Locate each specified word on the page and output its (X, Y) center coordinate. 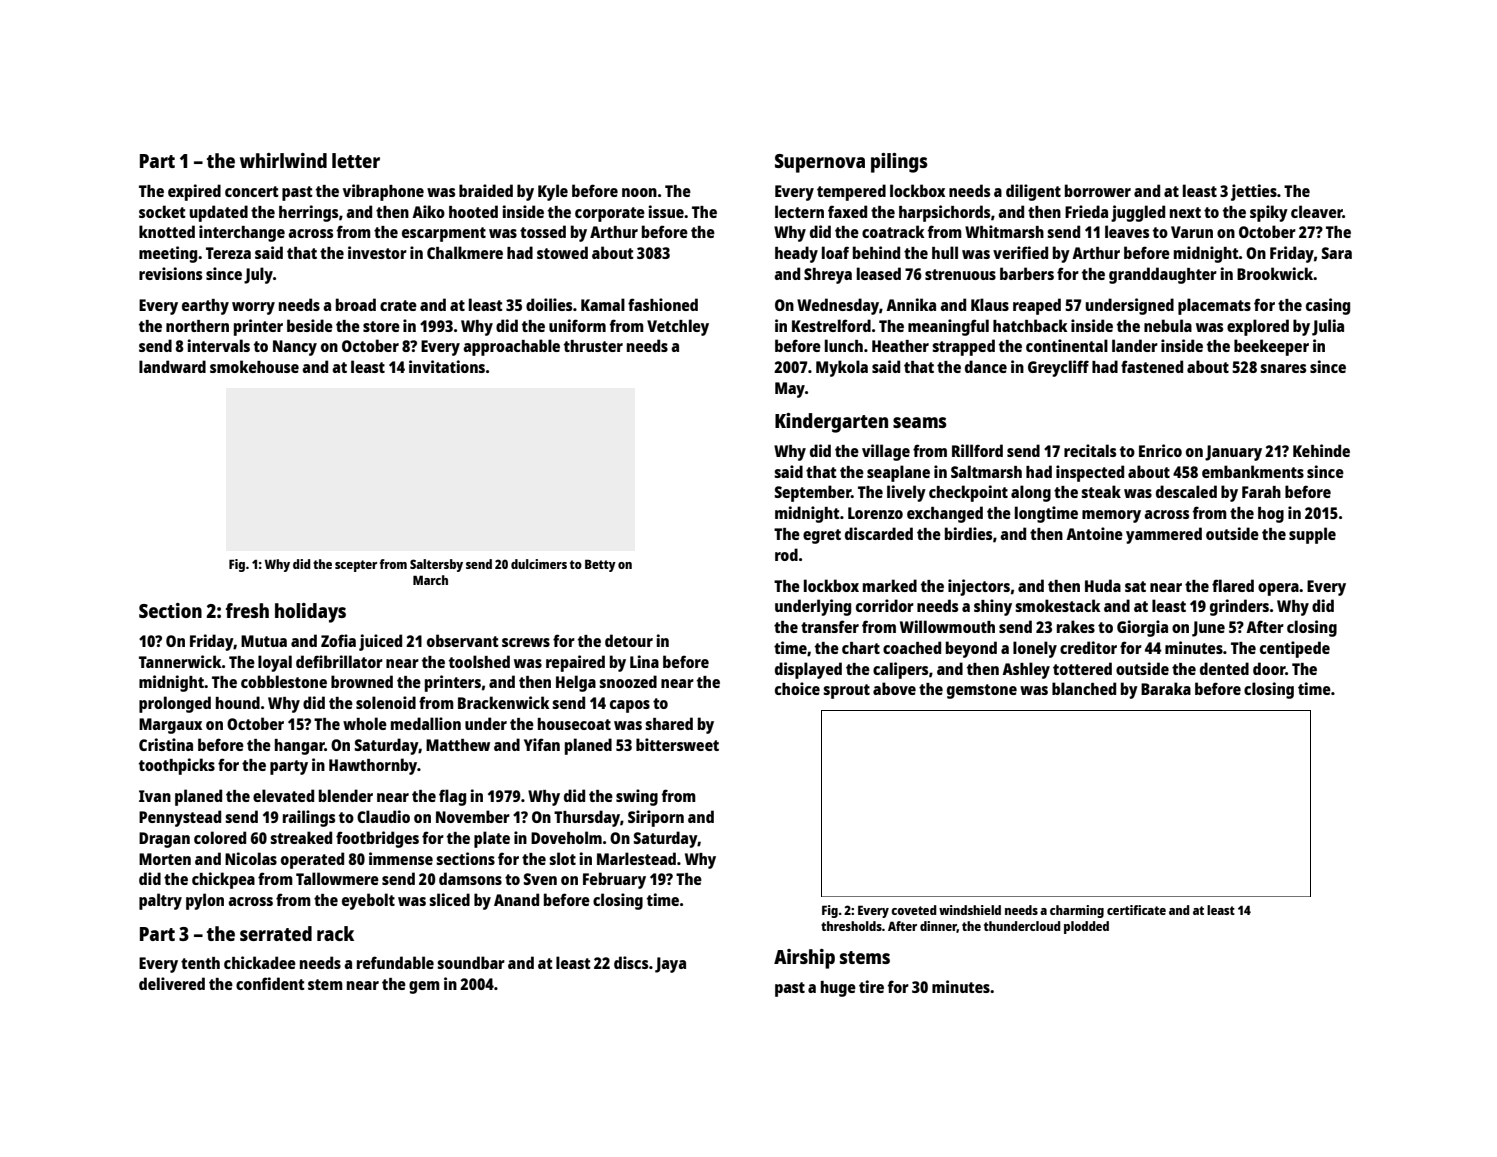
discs (631, 962)
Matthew (458, 745)
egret (822, 536)
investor (377, 252)
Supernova (820, 163)
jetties (1254, 192)
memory (1111, 516)
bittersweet (677, 744)
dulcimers (539, 564)
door (1269, 668)
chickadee (260, 962)
